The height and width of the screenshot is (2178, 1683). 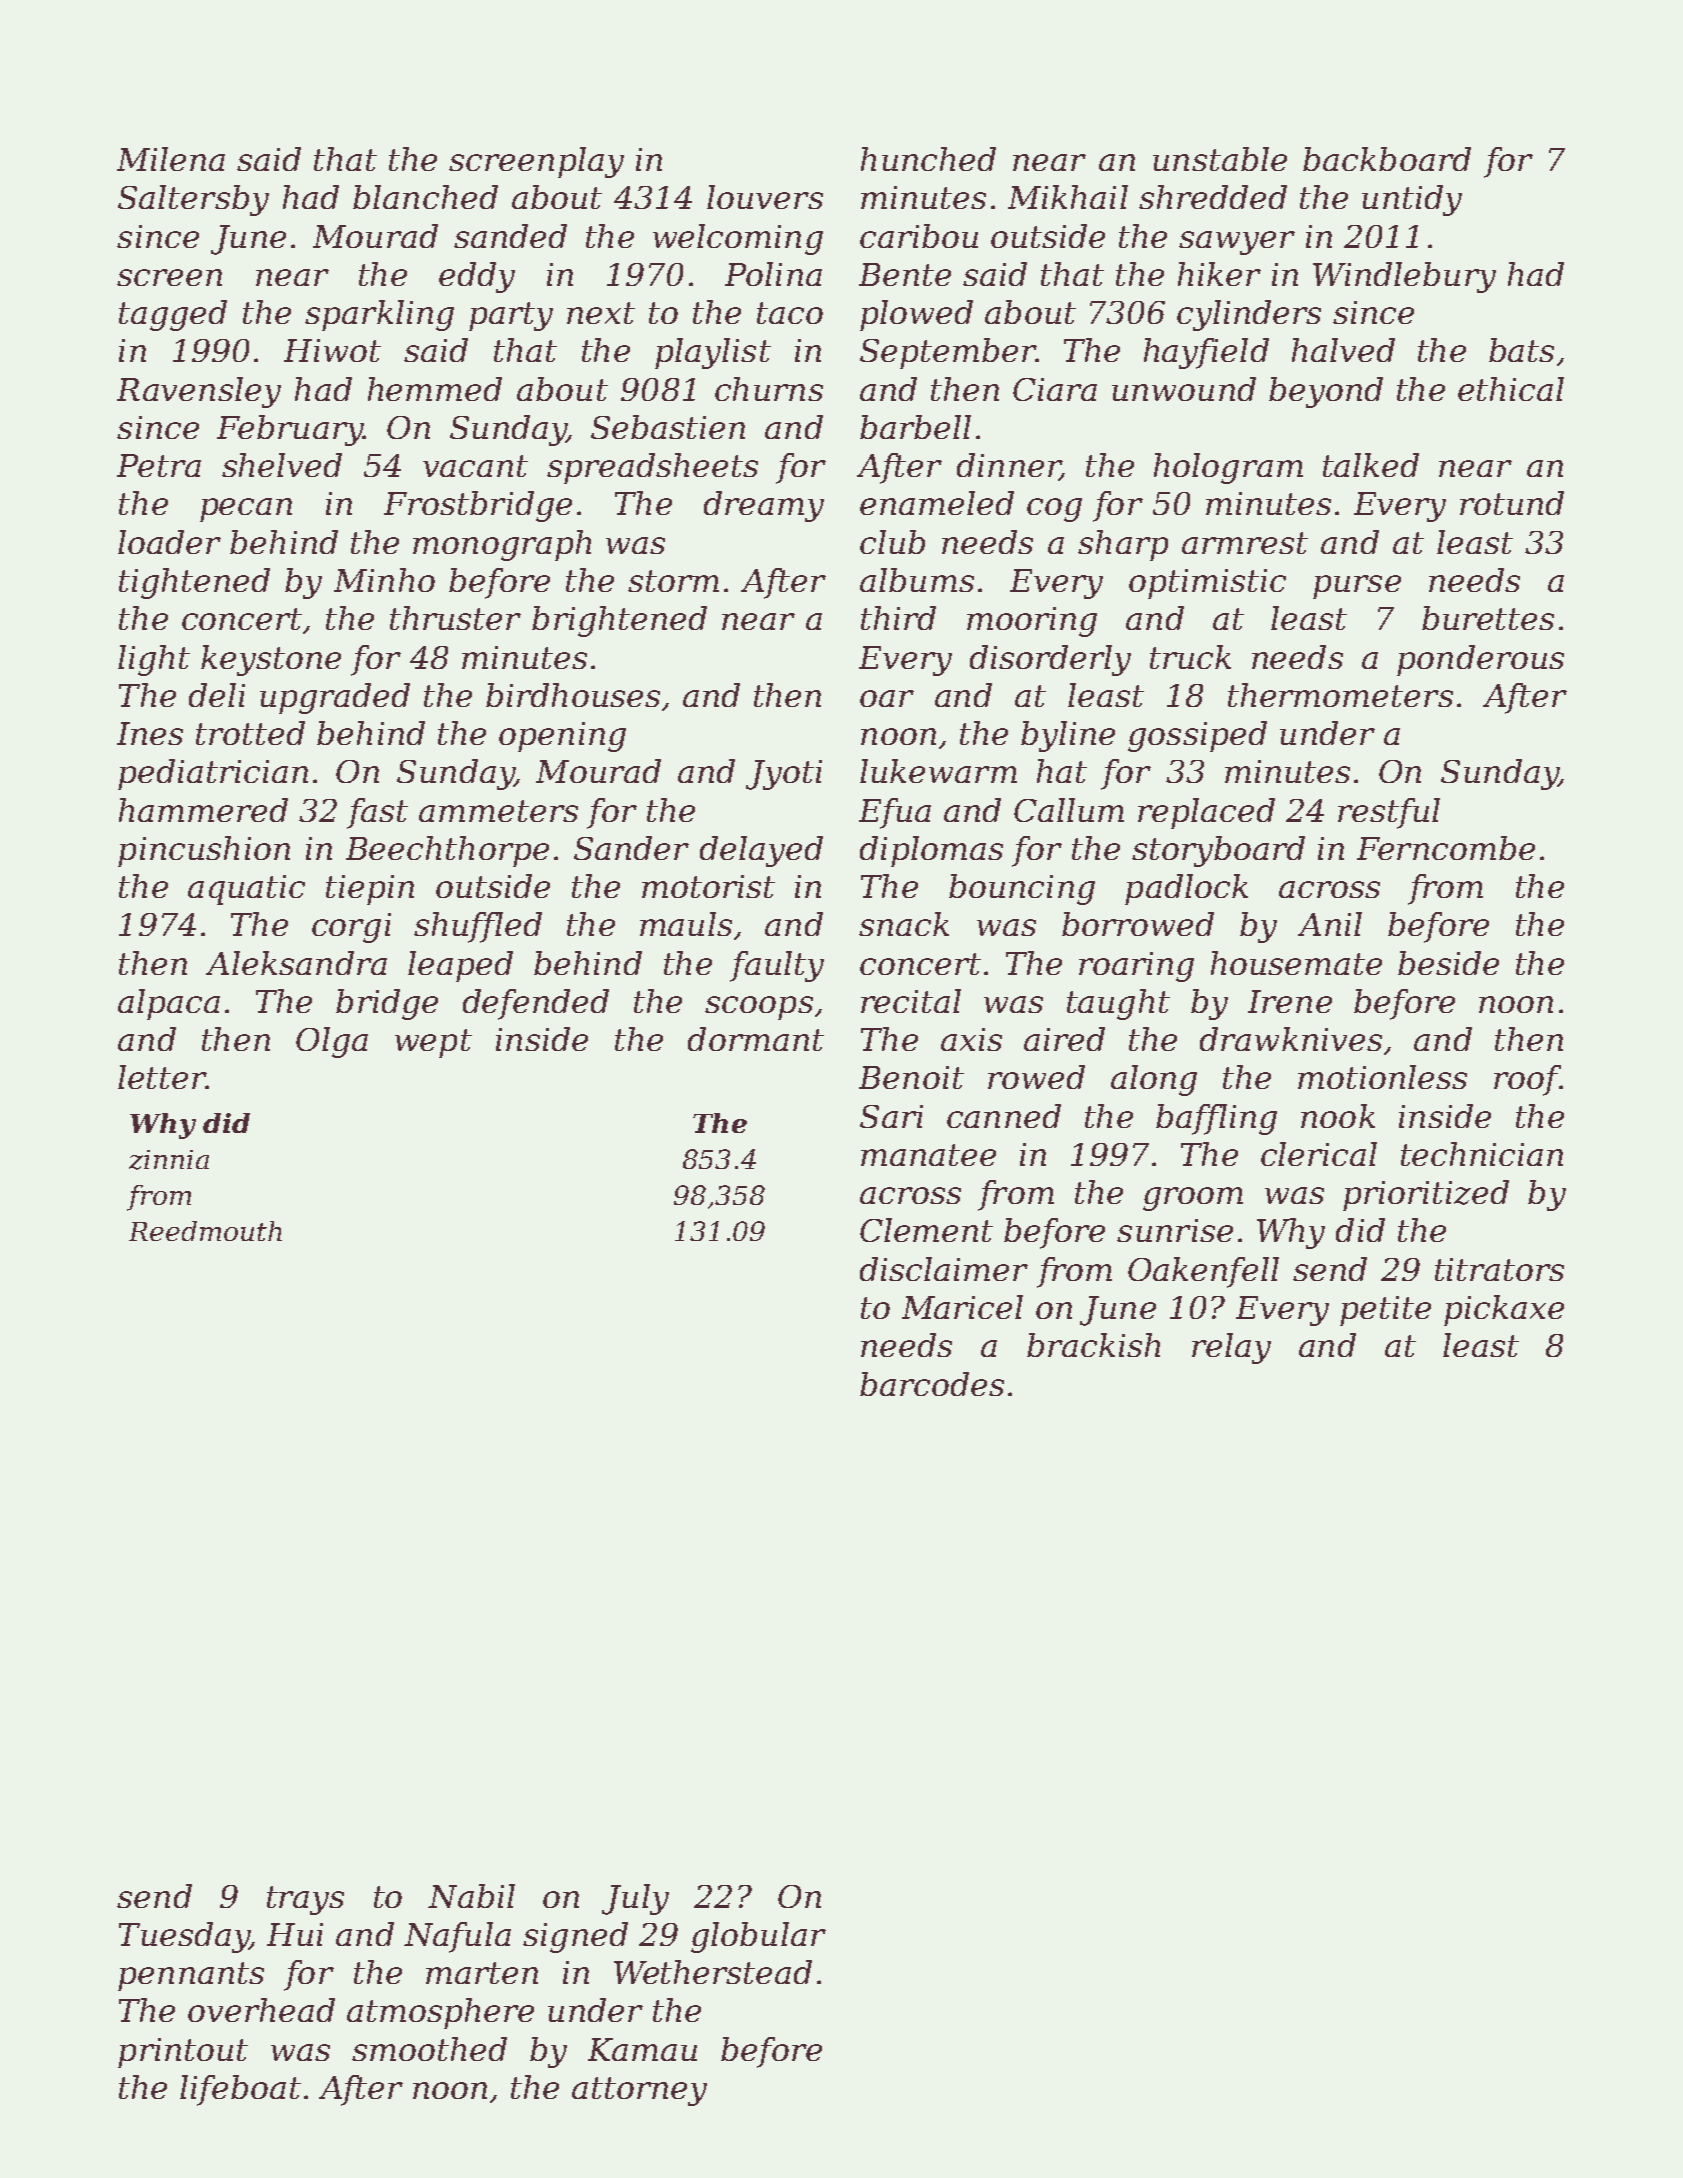 What do you see at coordinates (332, 350) in the screenshot?
I see `Hiwot` at bounding box center [332, 350].
